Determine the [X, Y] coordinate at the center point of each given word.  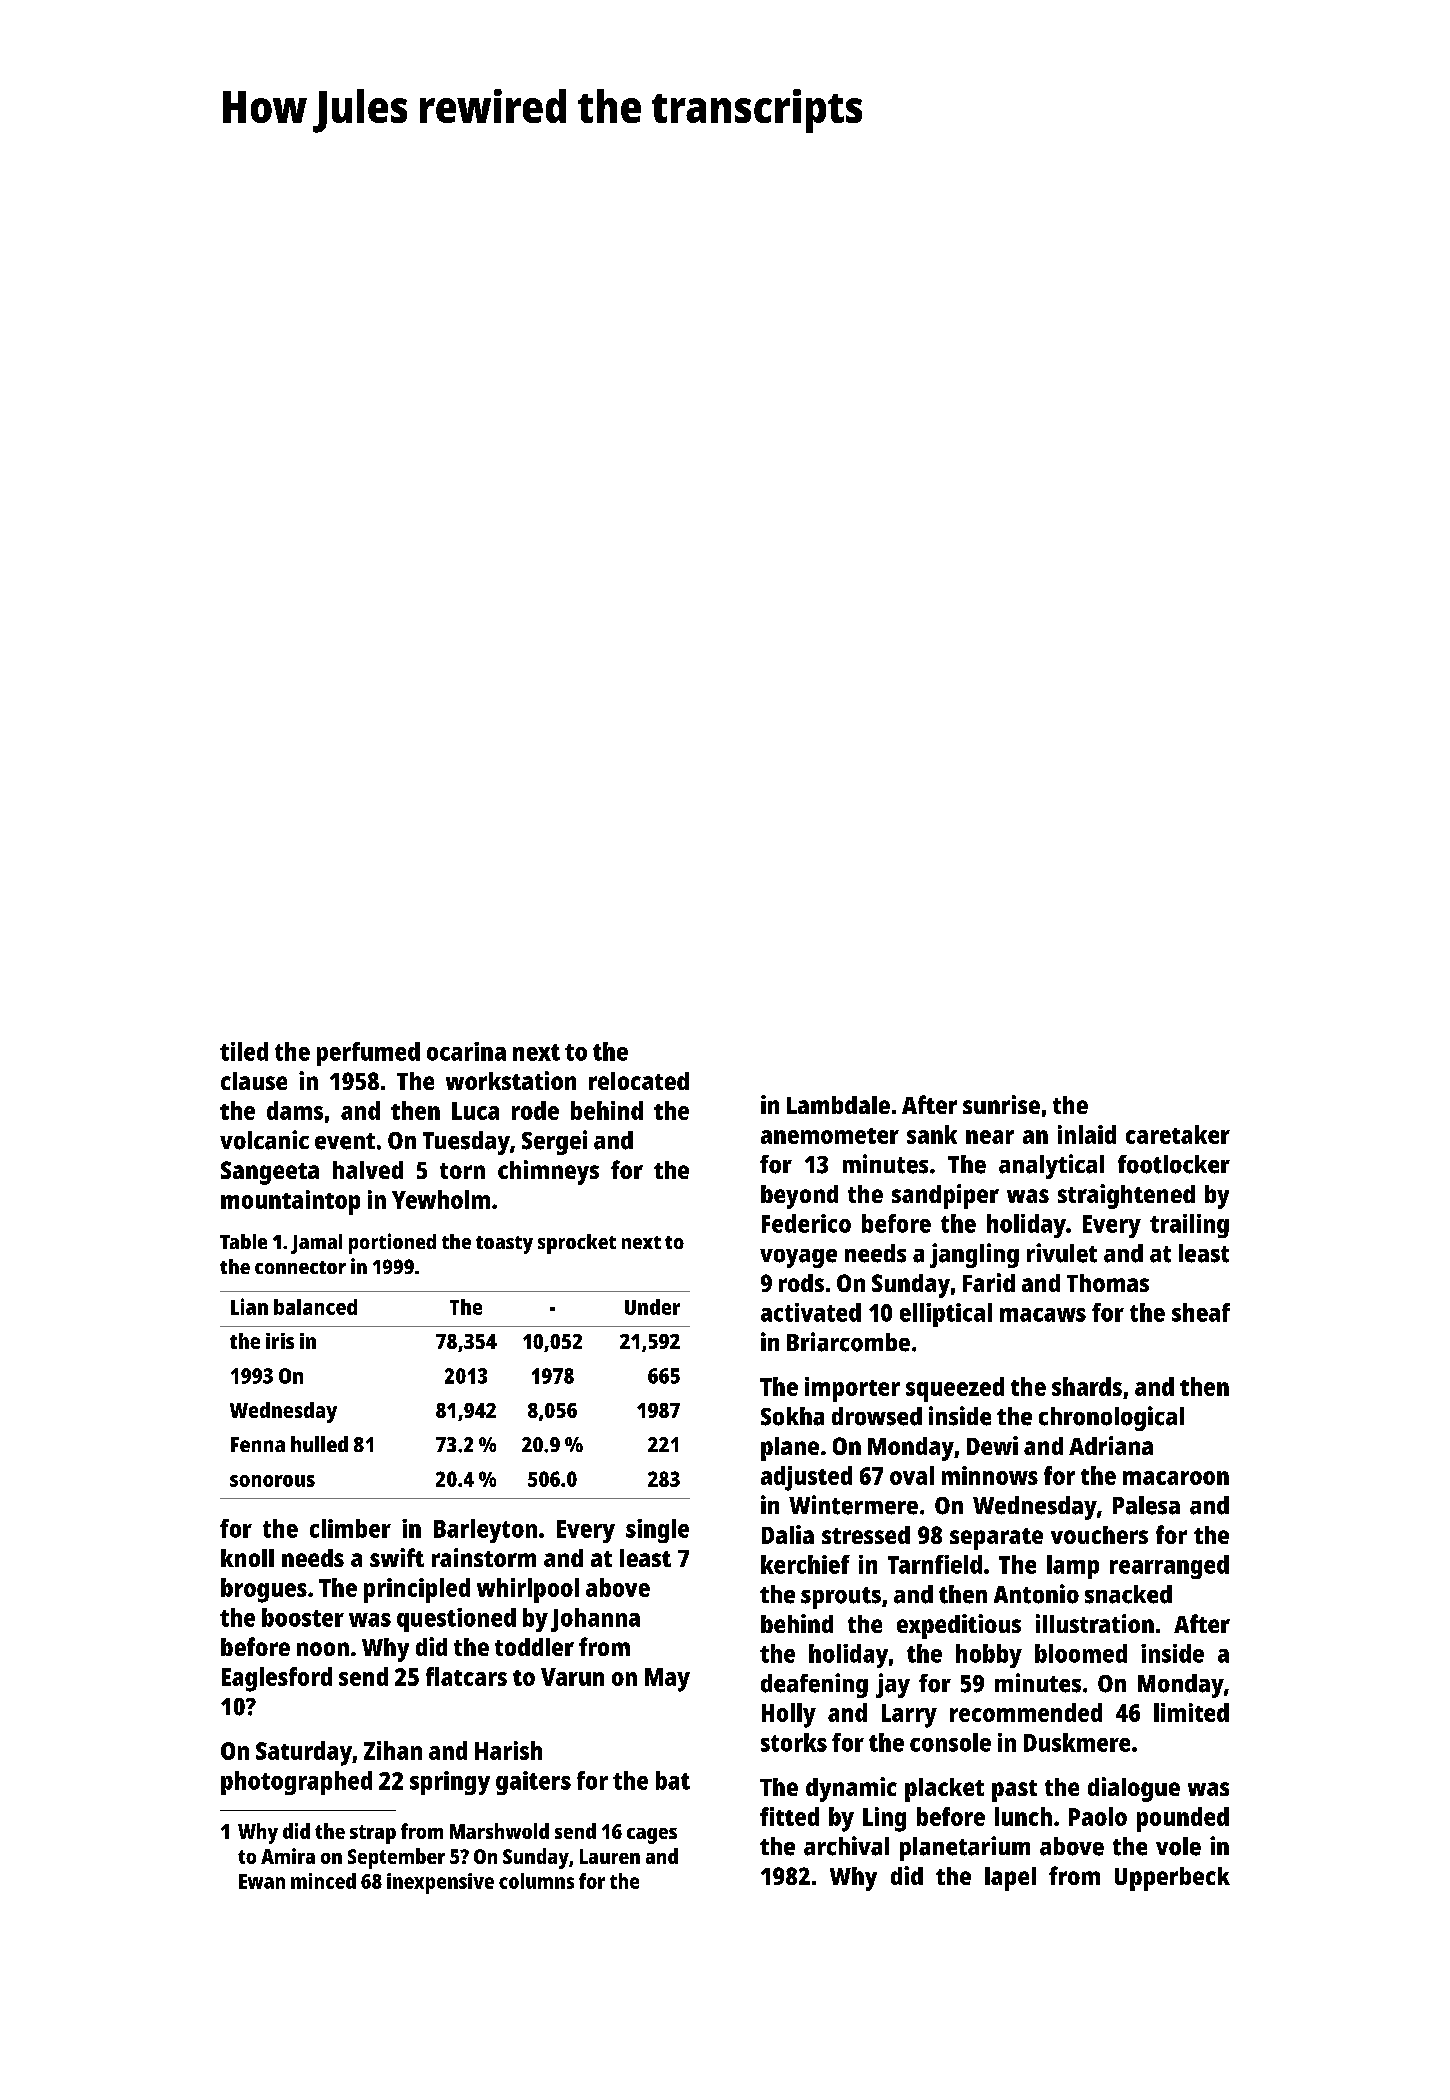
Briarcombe [848, 1342]
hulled [319, 1444]
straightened [1126, 1196]
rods [801, 1283]
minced [323, 1881]
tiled [244, 1051]
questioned [456, 1620]
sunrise [1001, 1104]
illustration [1095, 1623]
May [667, 1680]
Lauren [610, 1856]
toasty [504, 1245]
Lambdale [838, 1105]
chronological [1111, 1418]
